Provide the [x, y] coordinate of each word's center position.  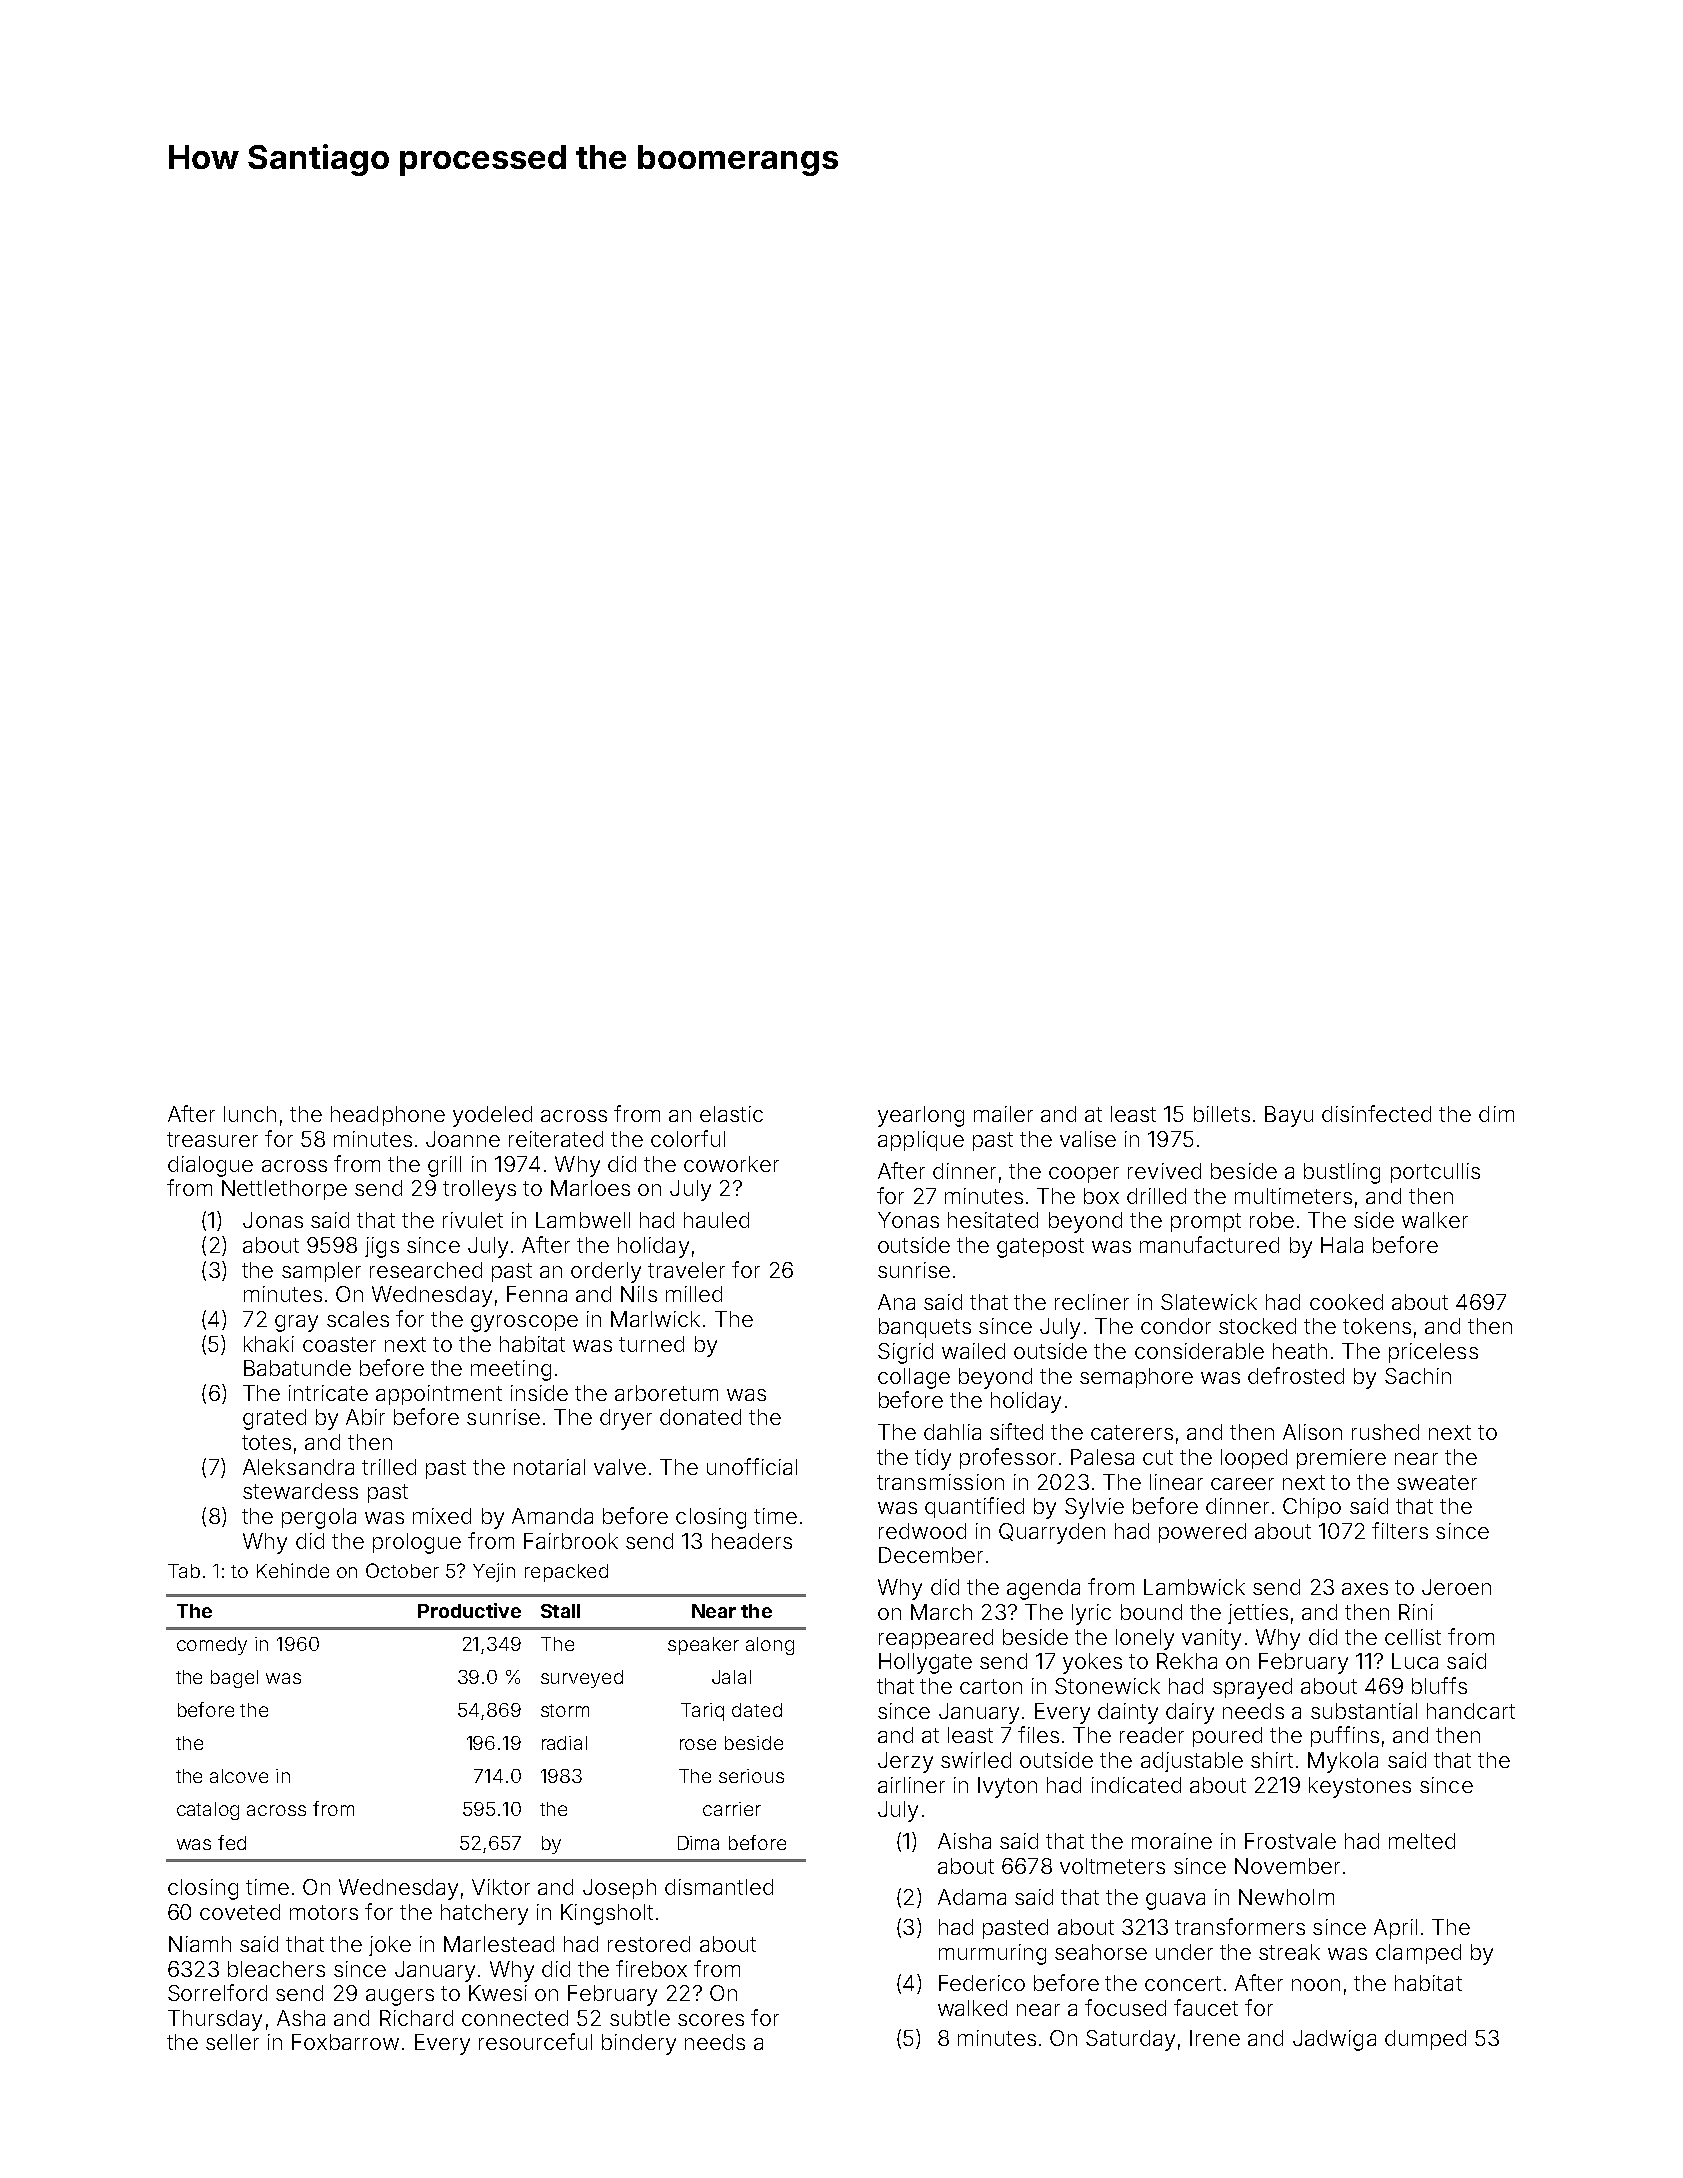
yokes [1092, 1663]
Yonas [908, 1220]
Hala [1342, 1245]
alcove [239, 1776]
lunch [250, 1114]
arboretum [666, 1393]
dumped [1425, 2040]
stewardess [300, 1491]
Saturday [1130, 2040]
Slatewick [1209, 1302]
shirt [1272, 1760]
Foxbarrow [345, 2042]
